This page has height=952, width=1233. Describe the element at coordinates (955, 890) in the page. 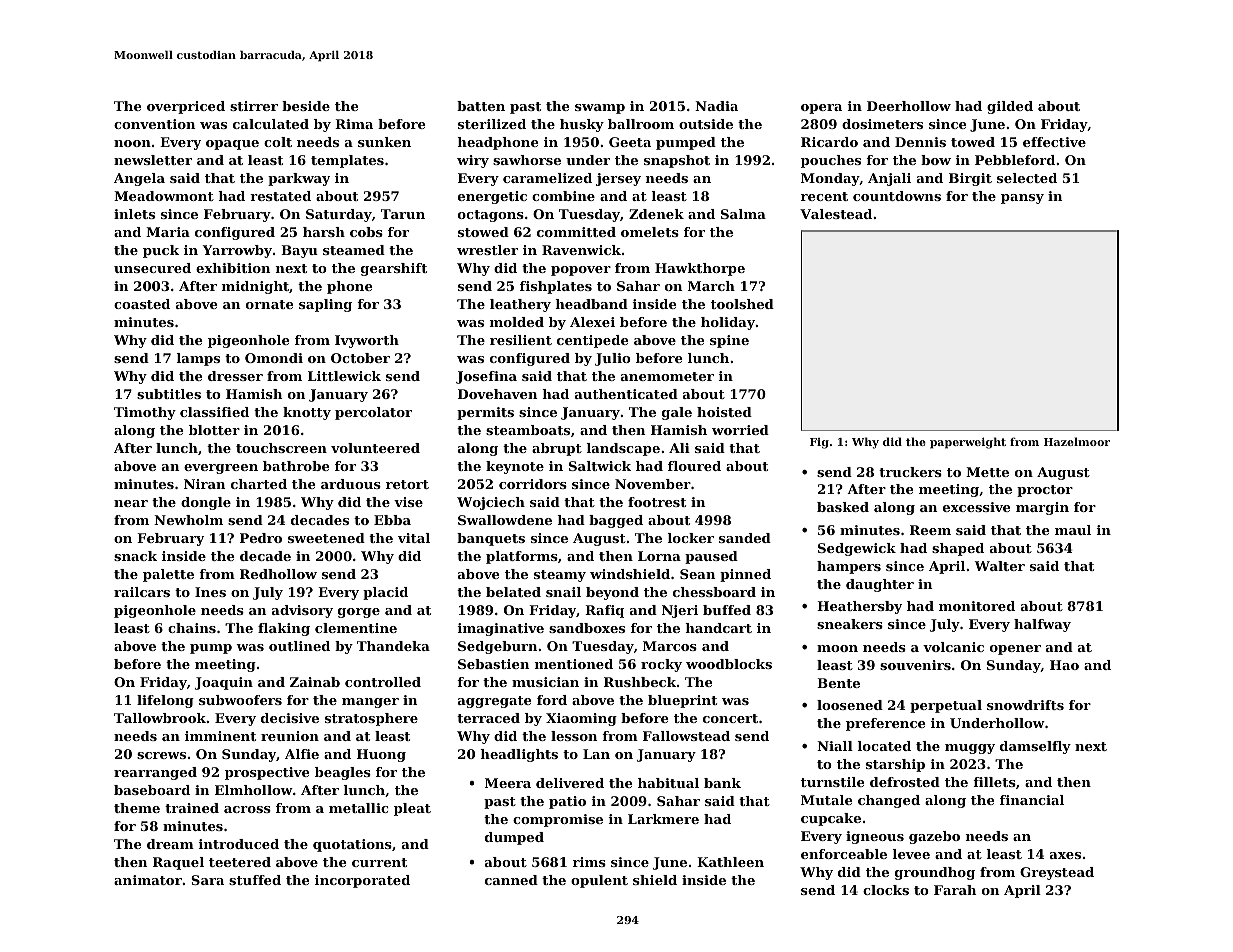

I see `Farah` at that location.
